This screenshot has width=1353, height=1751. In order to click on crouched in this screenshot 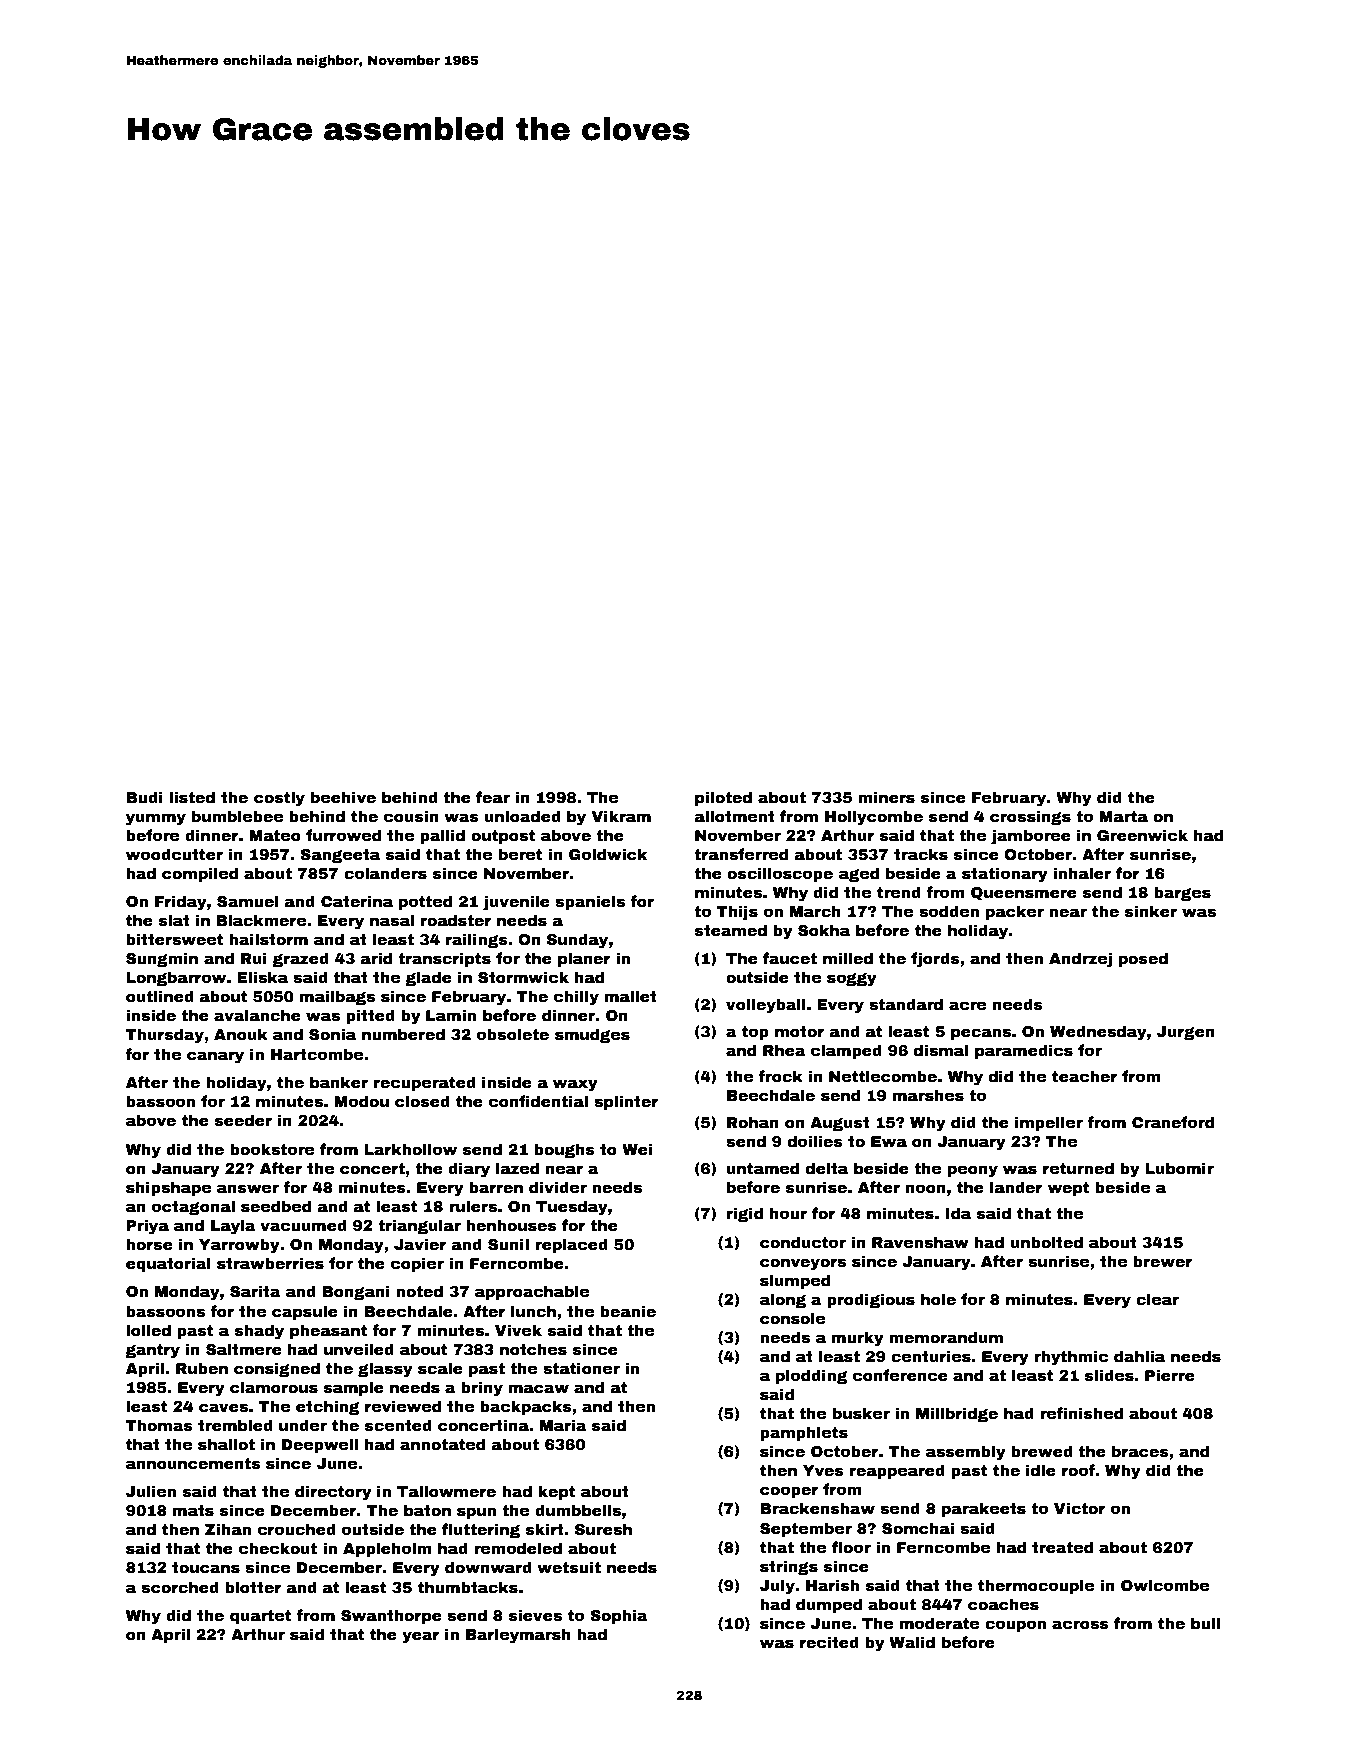, I will do `click(297, 1529)`.
